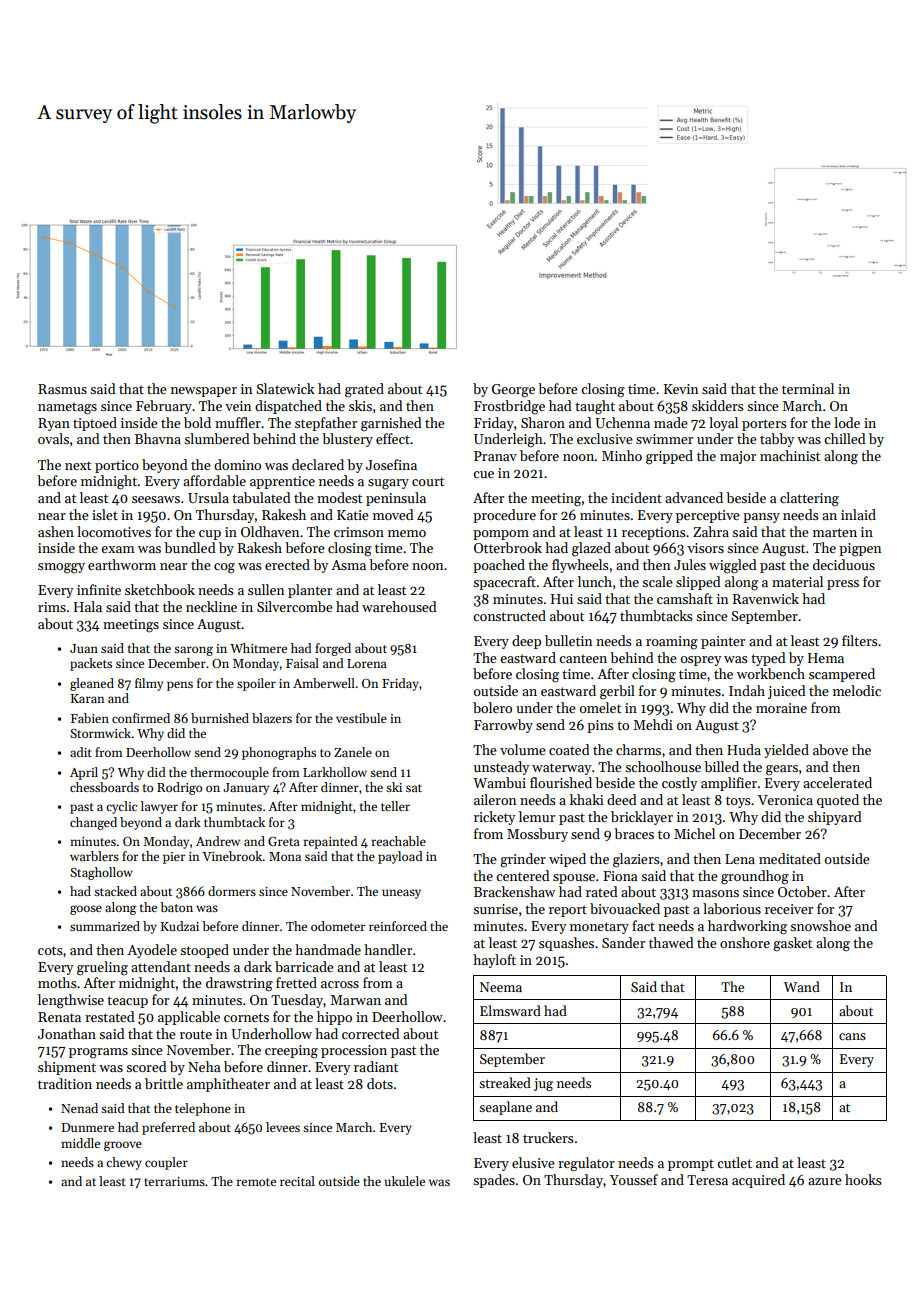 Image resolution: width=924 pixels, height=1308 pixels. I want to click on cans, so click(852, 1036).
